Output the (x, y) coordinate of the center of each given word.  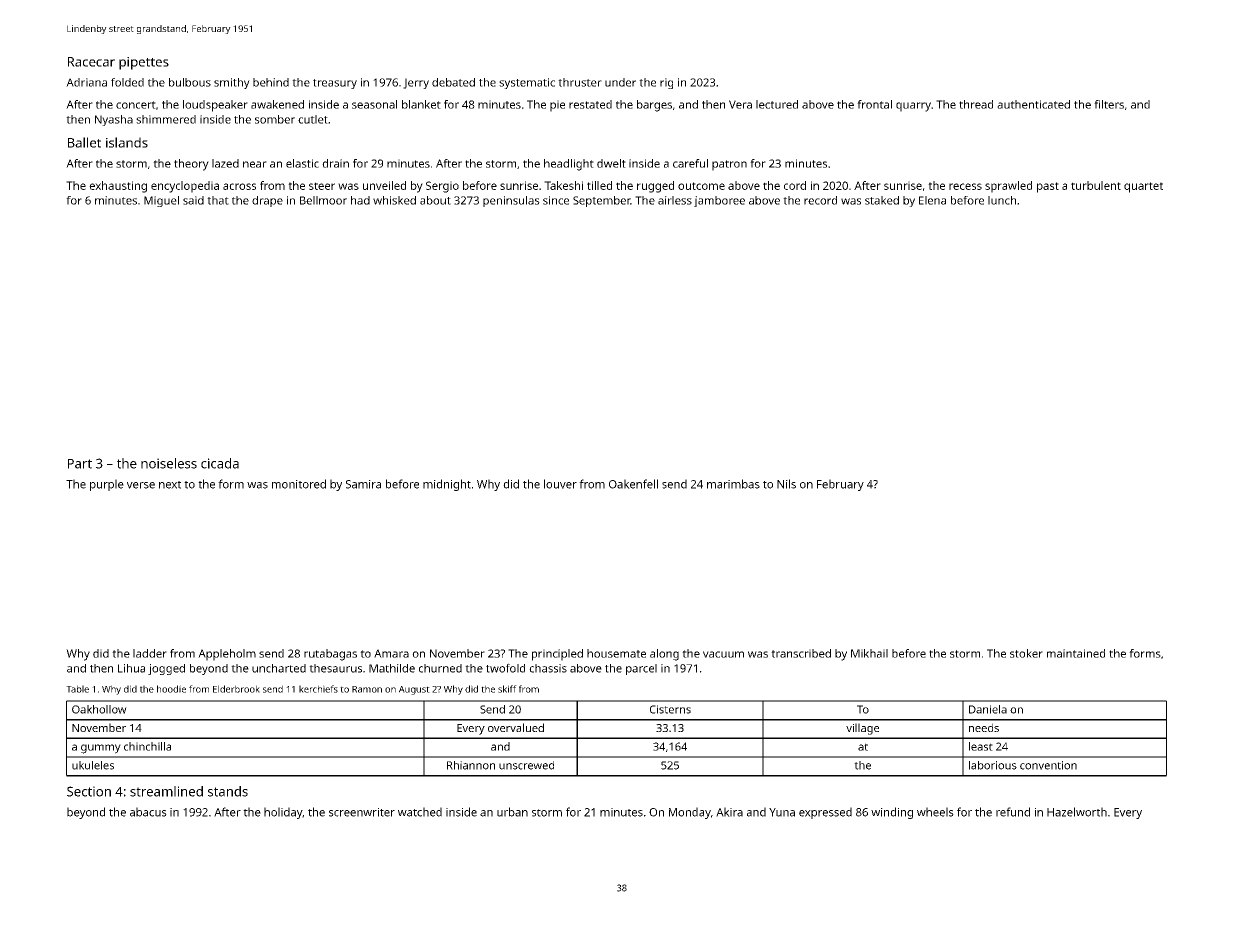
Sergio (442, 187)
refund (1013, 812)
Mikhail (869, 653)
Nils (786, 484)
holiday (283, 813)
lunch (1002, 200)
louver (560, 484)
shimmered (166, 119)
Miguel (161, 201)
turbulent (1096, 185)
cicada (220, 463)
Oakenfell (633, 484)
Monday (690, 813)
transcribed (801, 653)
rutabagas (330, 655)
